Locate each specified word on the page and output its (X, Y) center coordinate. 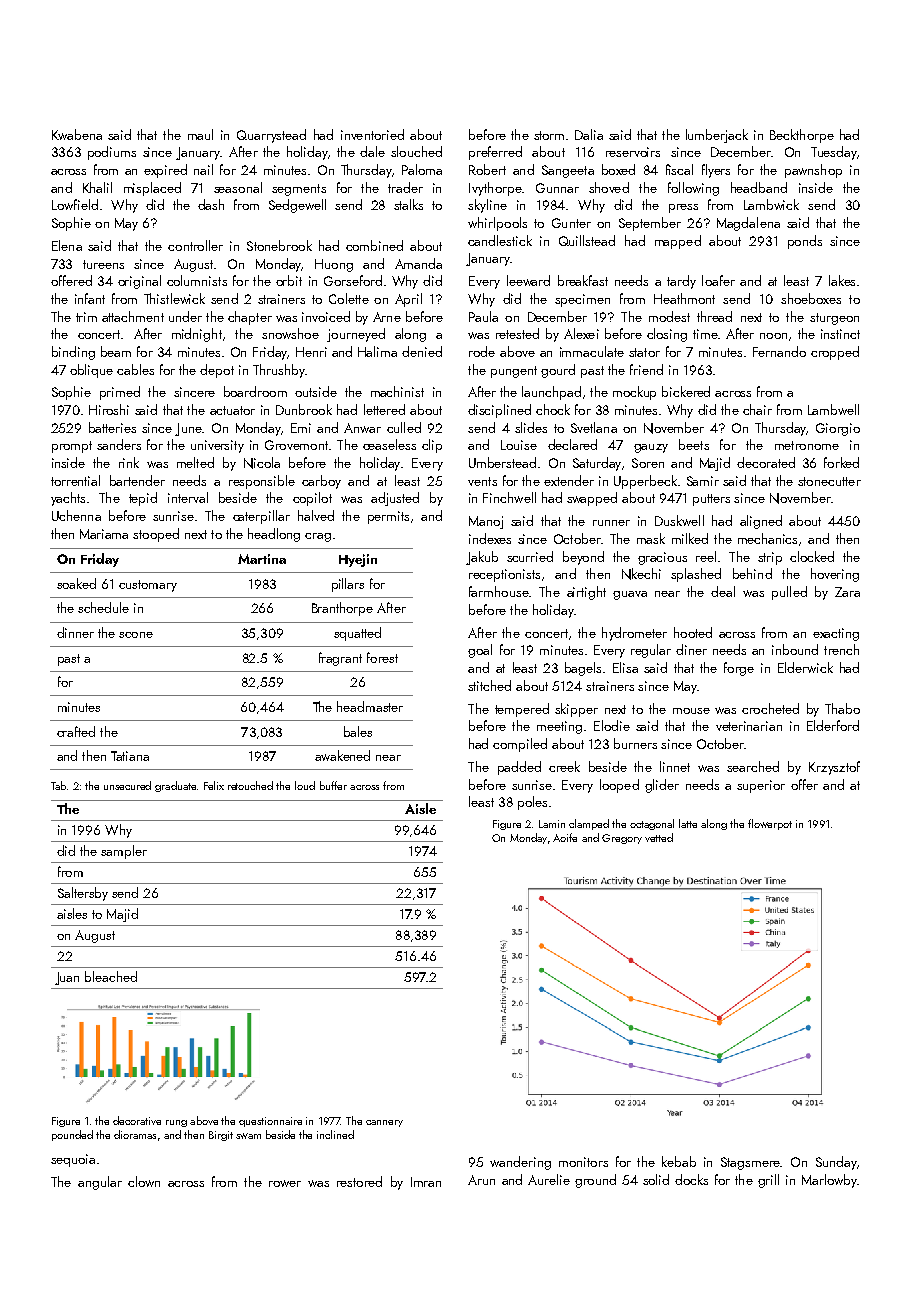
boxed (618, 169)
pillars (348, 585)
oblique (91, 371)
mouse (691, 711)
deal (723, 591)
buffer (333, 785)
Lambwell (833, 409)
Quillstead (587, 240)
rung (176, 1123)
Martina (262, 559)
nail (203, 169)
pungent (514, 372)
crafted (76, 731)
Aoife (565, 837)
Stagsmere (750, 1163)
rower (285, 1183)
